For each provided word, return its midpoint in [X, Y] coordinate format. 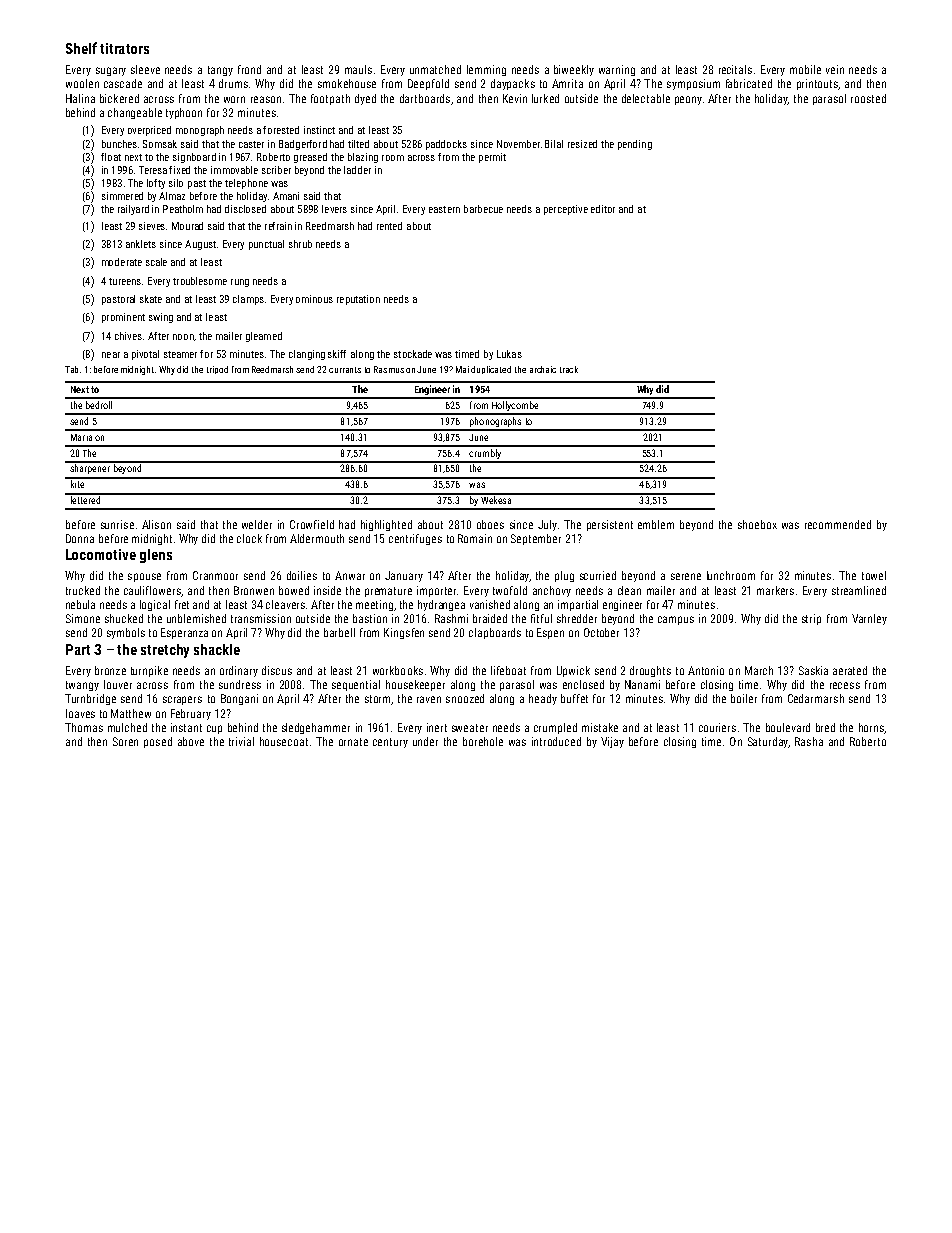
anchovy [552, 591]
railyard [133, 210]
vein [835, 69]
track [569, 369]
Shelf [81, 48]
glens [156, 556]
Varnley [869, 619]
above [191, 741]
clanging [307, 355]
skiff [337, 354]
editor [603, 209]
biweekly [574, 70]
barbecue [483, 209]
